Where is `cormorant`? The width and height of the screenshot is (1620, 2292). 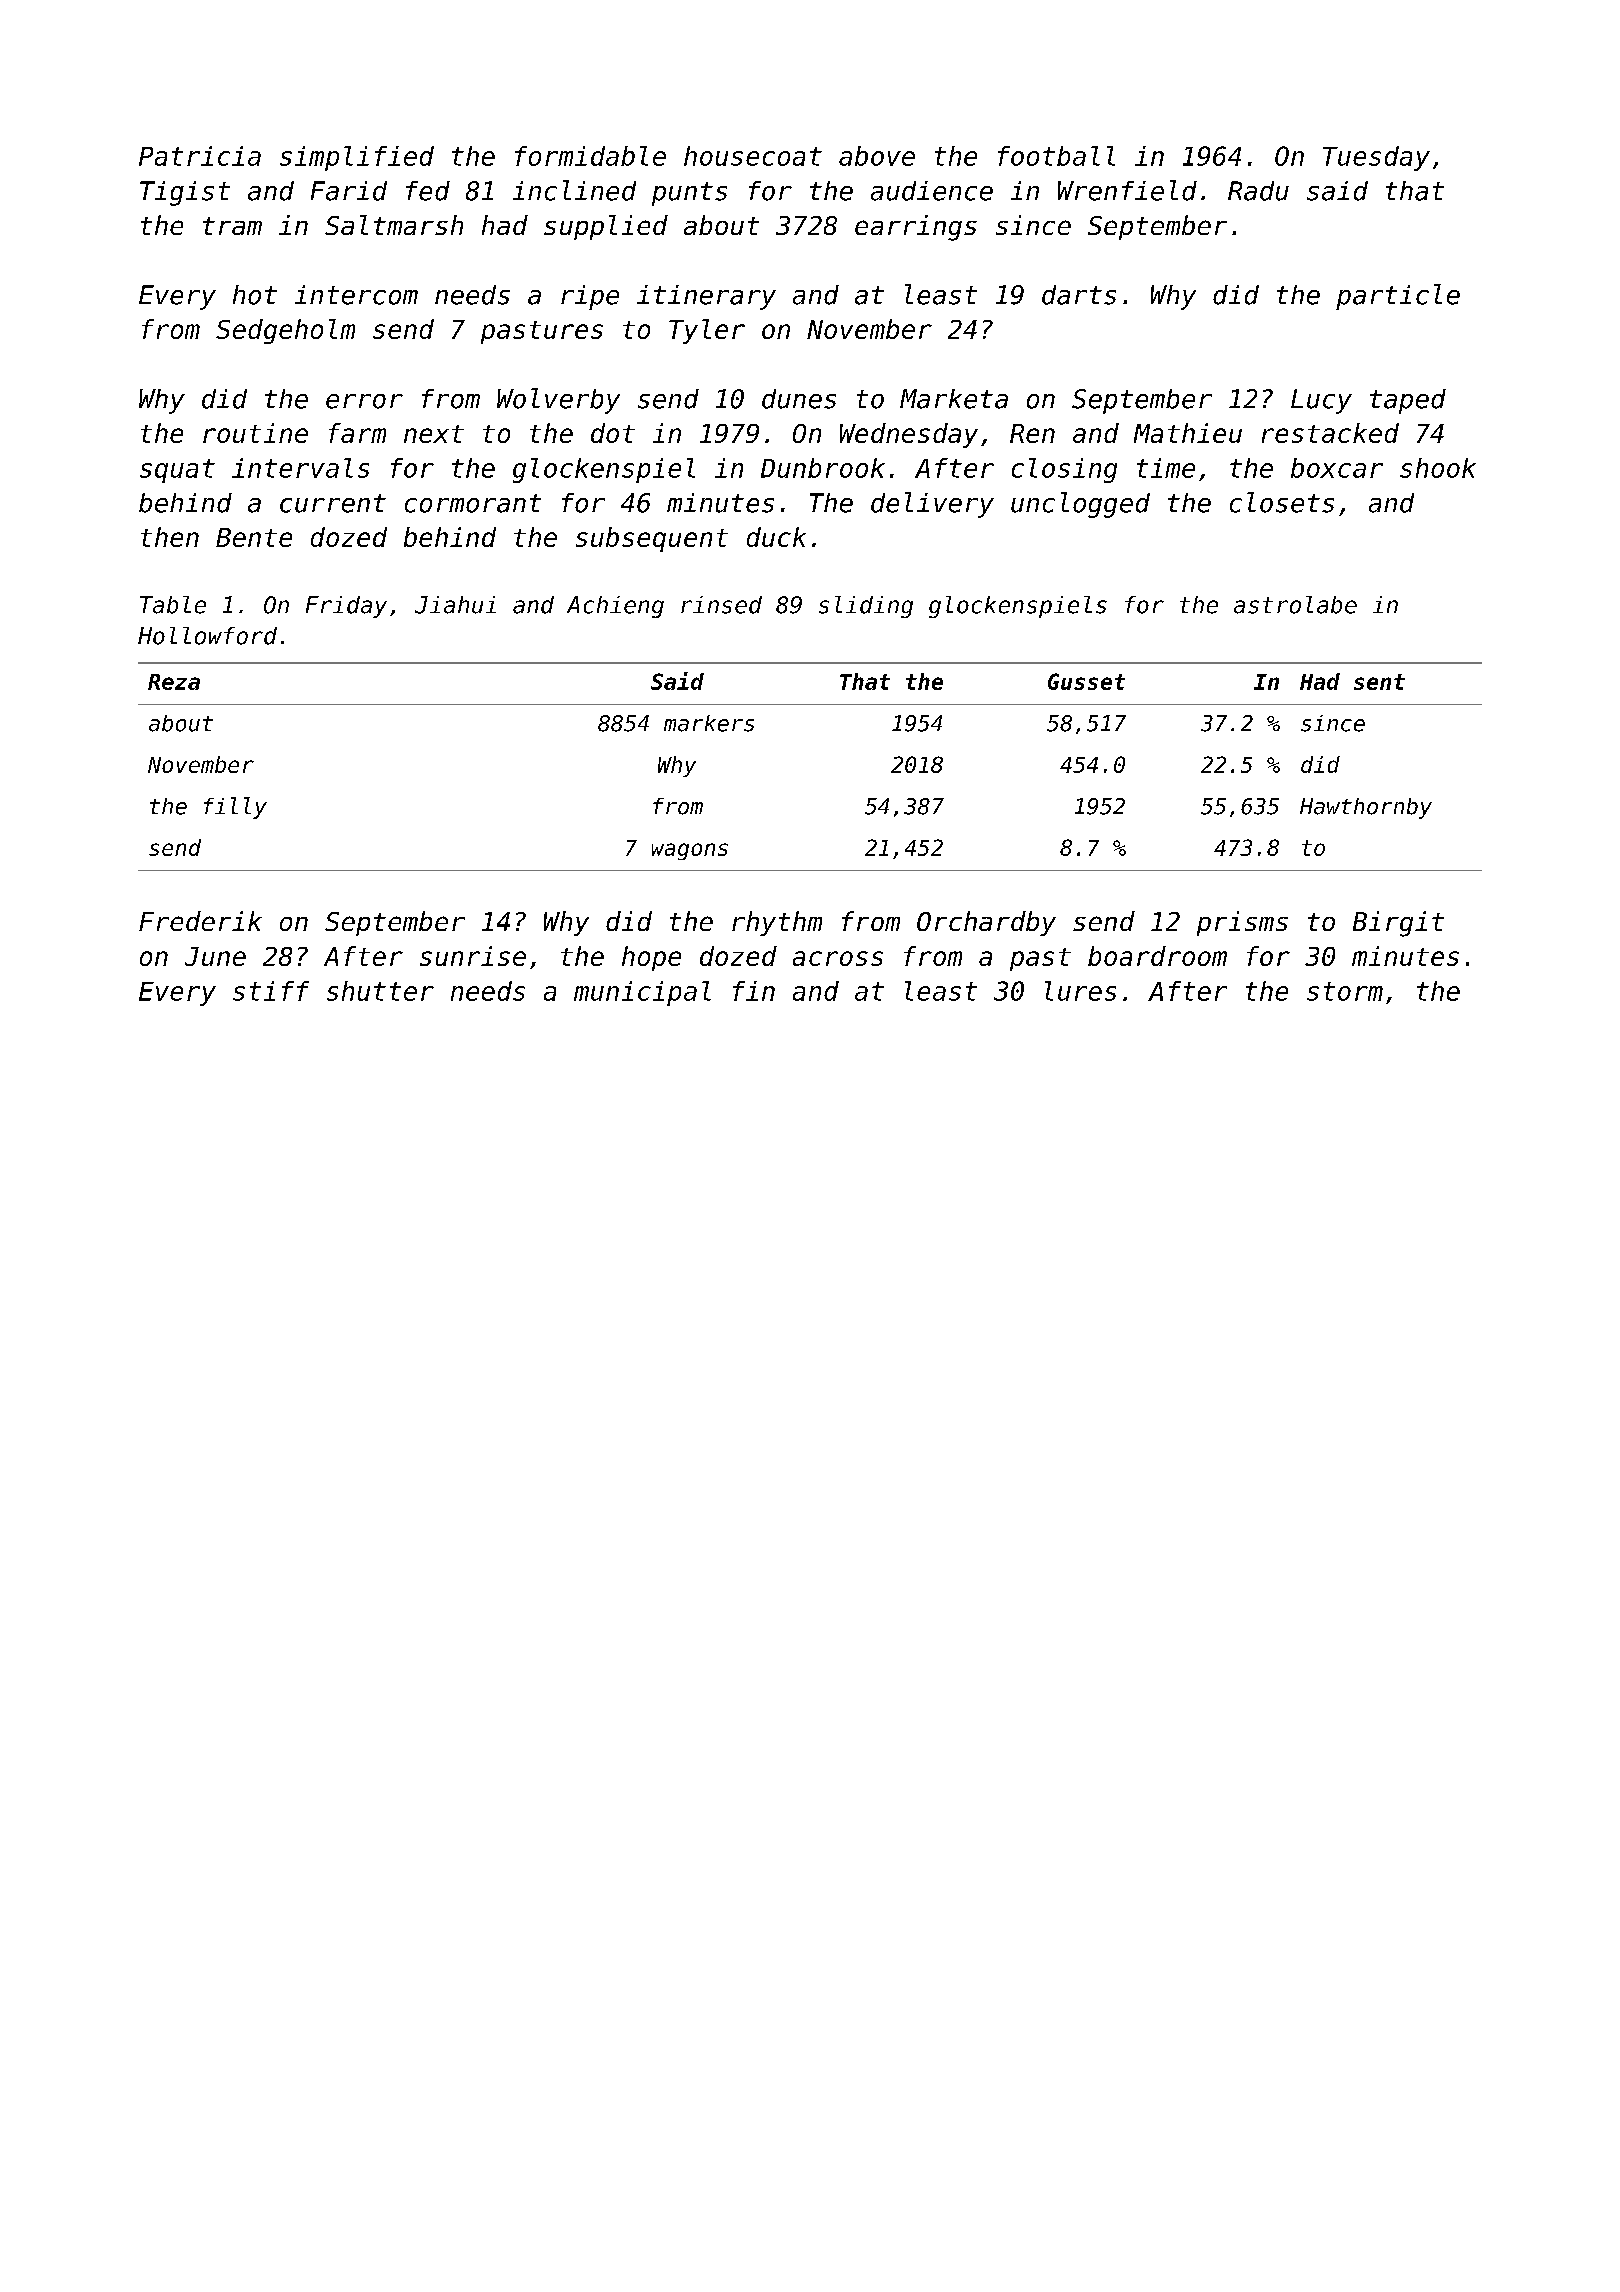
cormorant is located at coordinates (473, 503).
